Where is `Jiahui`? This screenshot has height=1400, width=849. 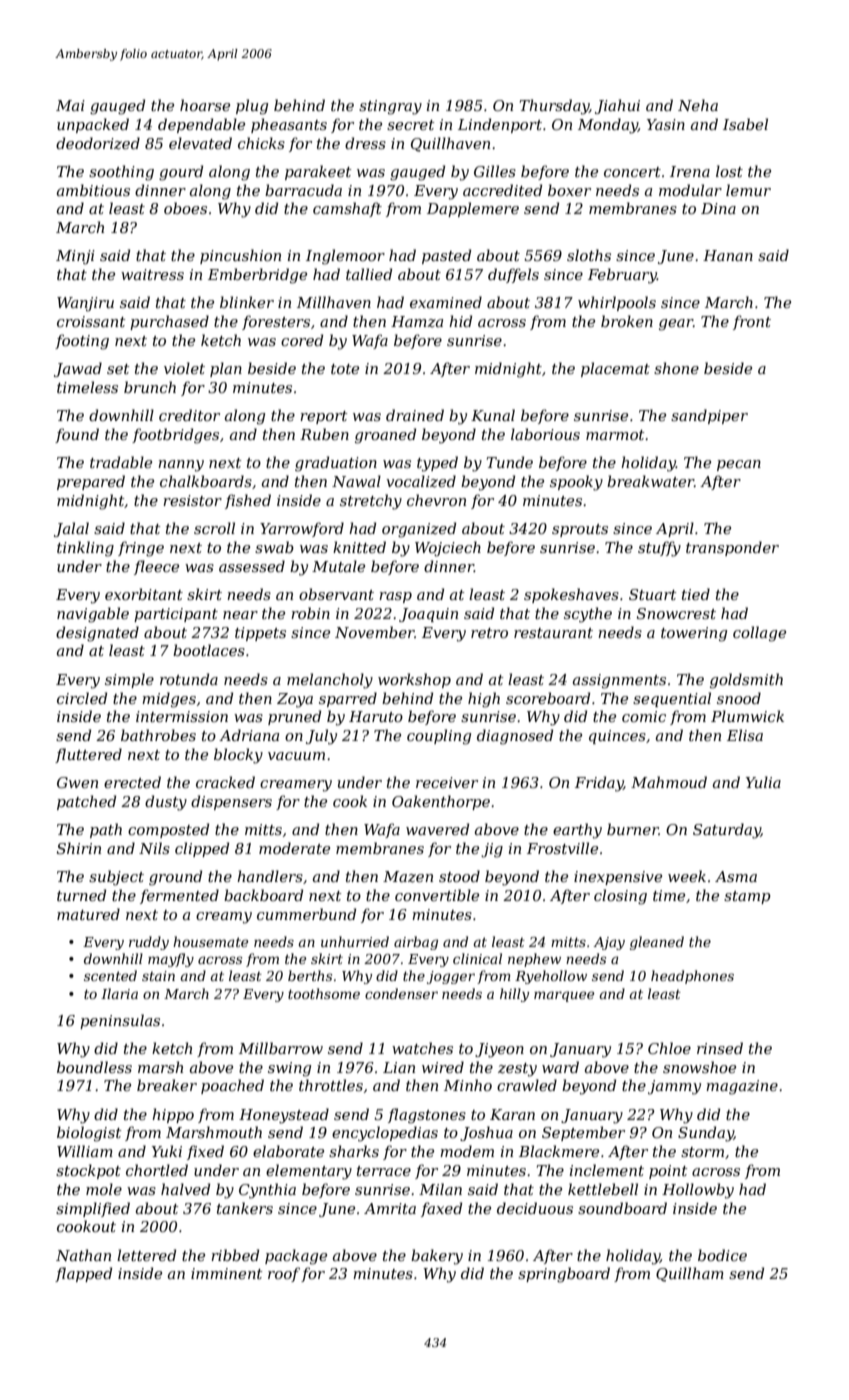 Jiahui is located at coordinates (617, 106).
